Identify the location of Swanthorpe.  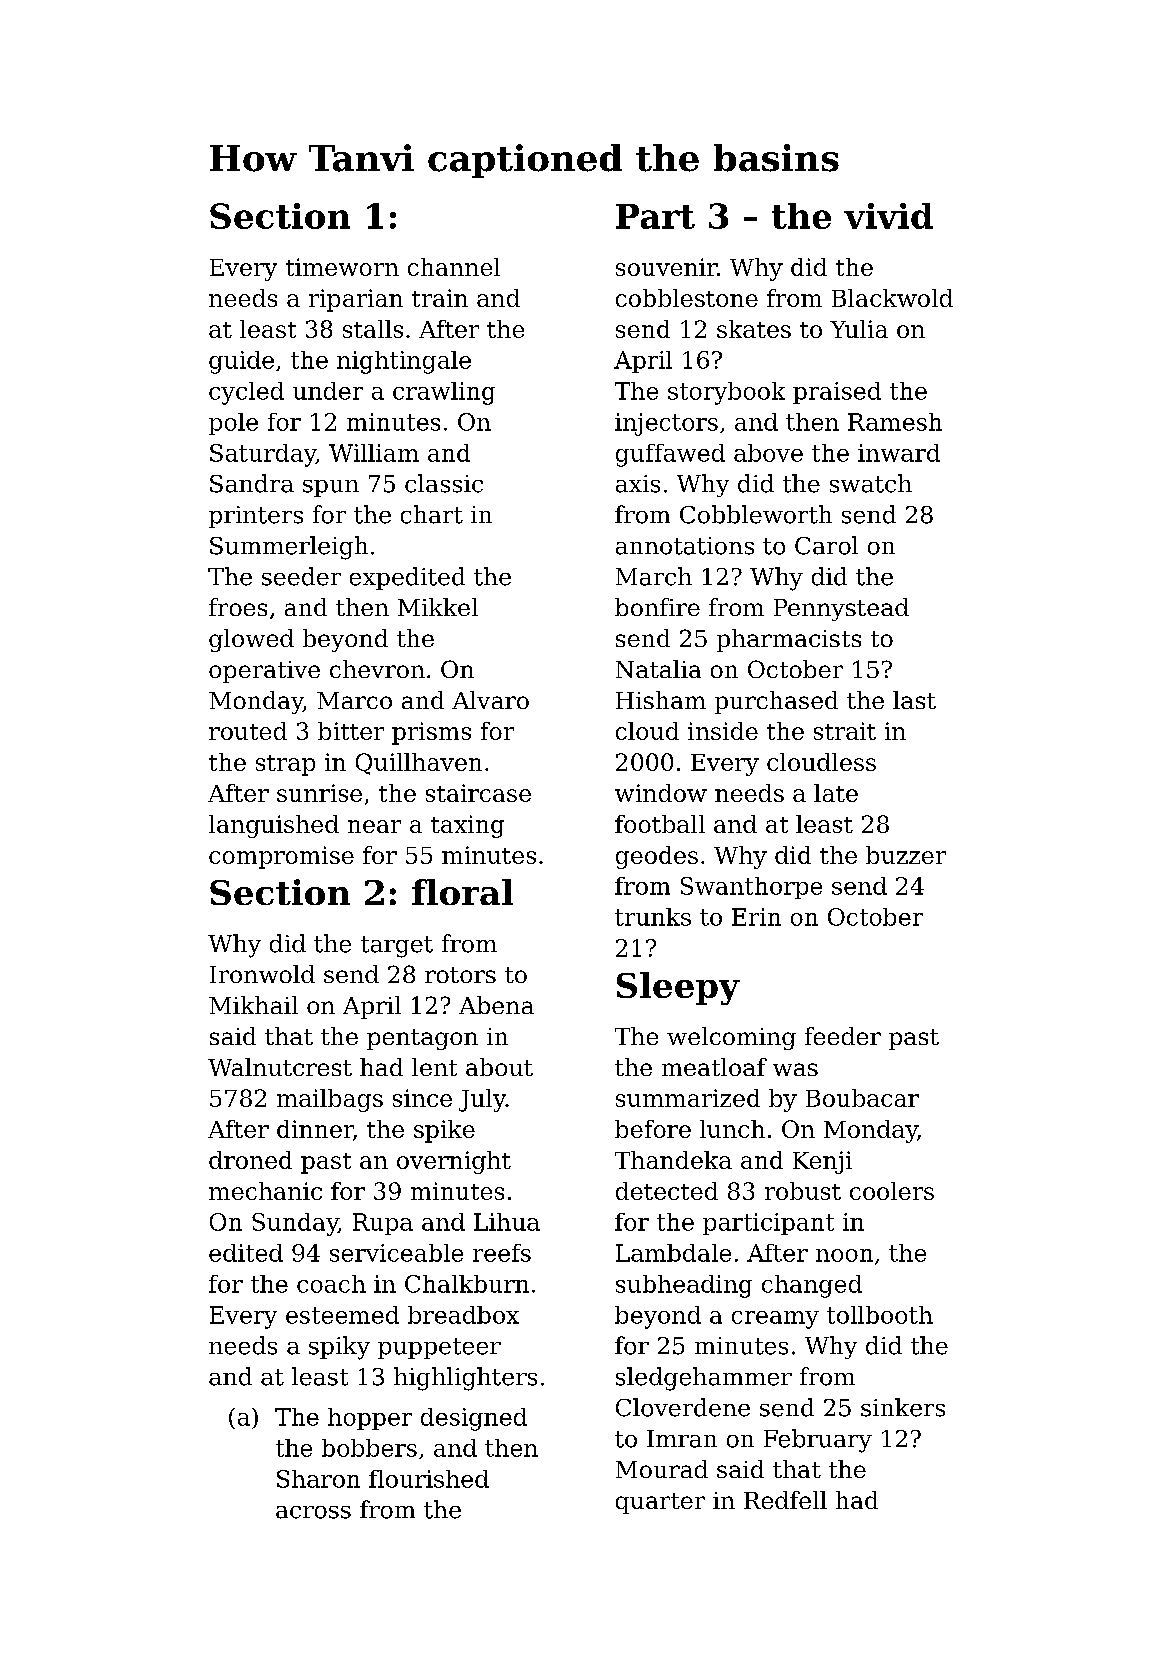
(751, 888).
